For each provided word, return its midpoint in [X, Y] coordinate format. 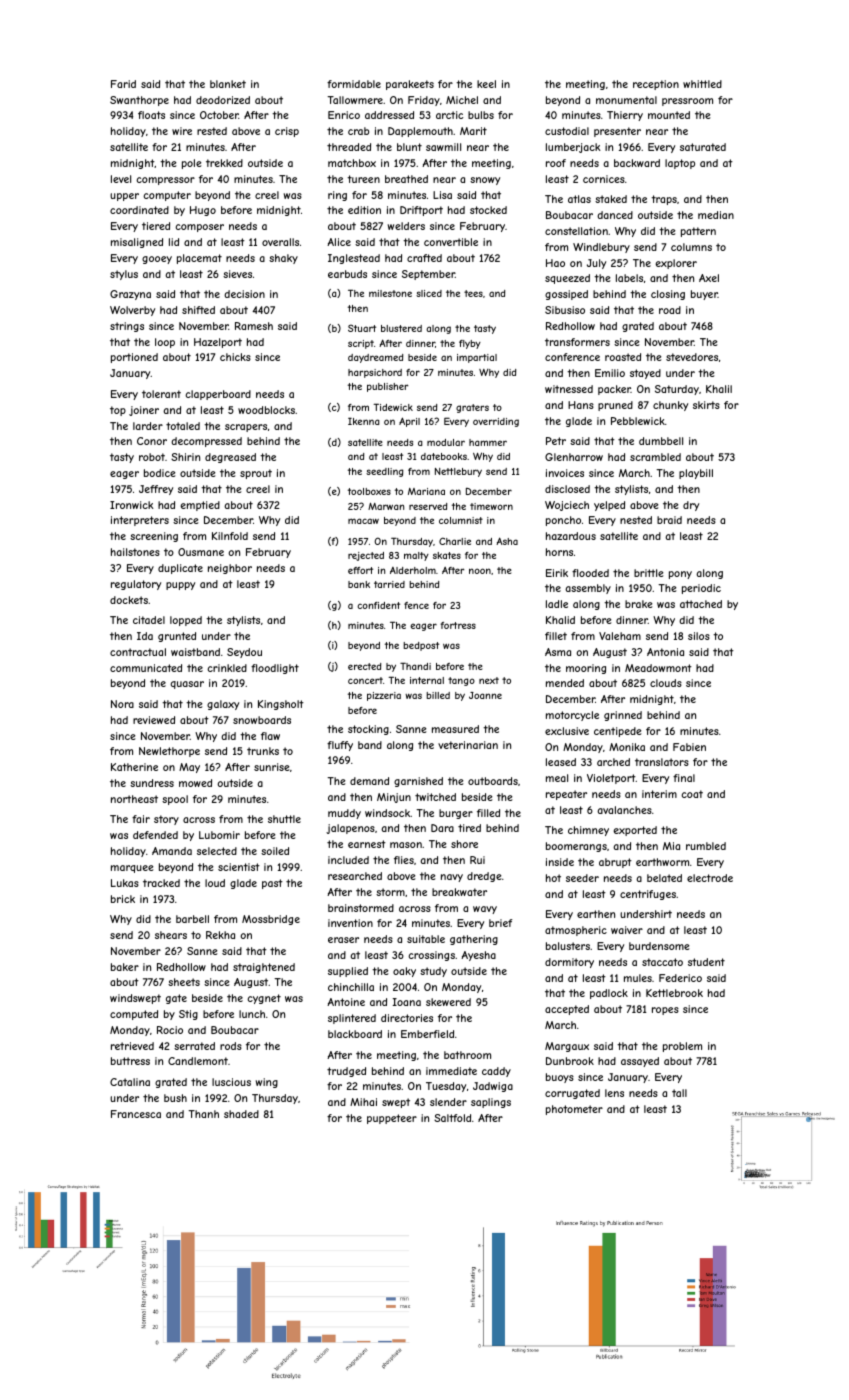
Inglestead [354, 259]
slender [448, 1102]
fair [141, 819]
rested [212, 131]
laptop [680, 164]
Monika [627, 747]
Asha [507, 541]
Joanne [485, 695]
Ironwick [132, 505]
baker [125, 967]
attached [701, 604]
